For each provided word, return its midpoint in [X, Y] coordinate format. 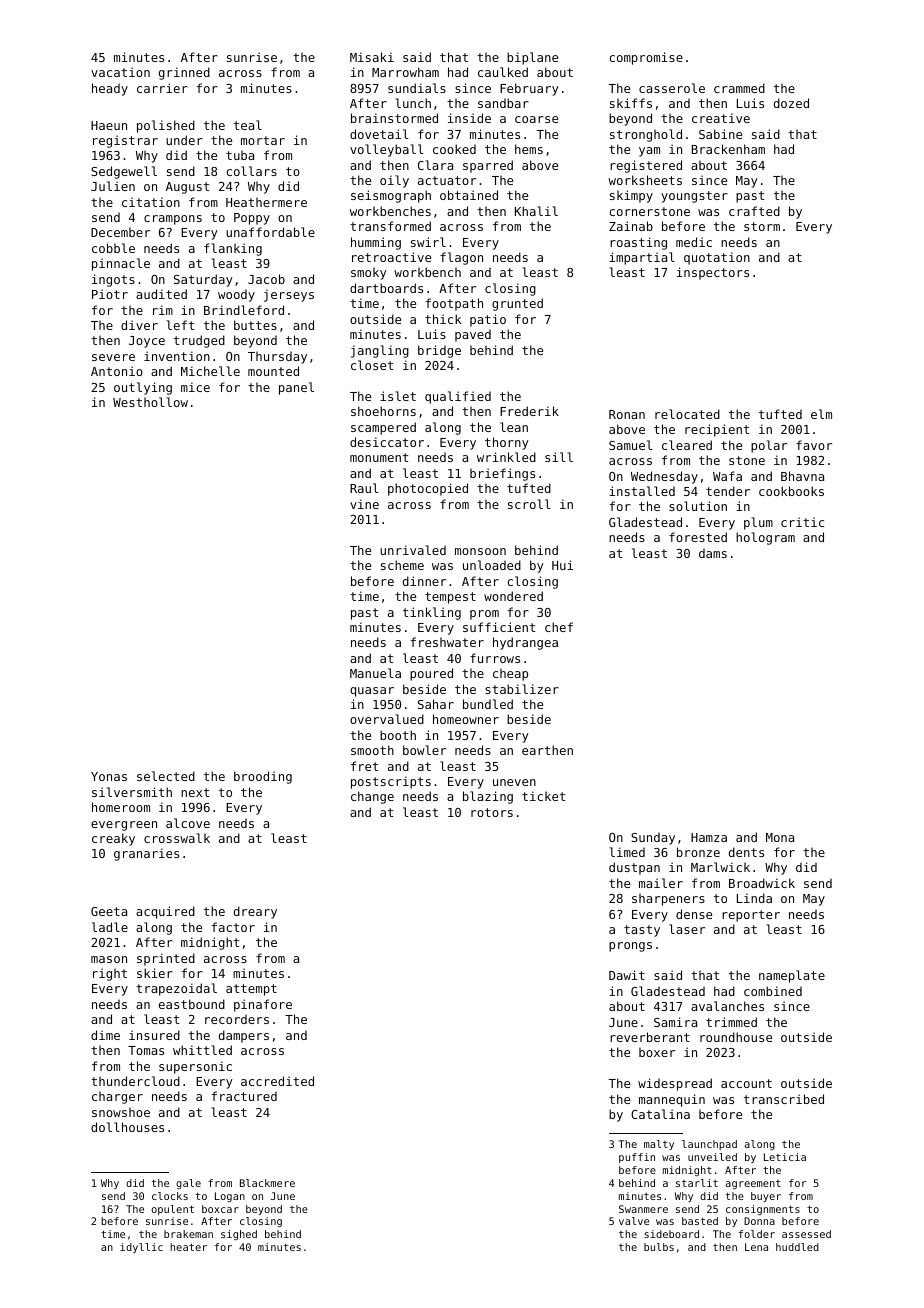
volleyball [387, 150]
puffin [637, 1158]
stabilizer [522, 689]
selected [166, 776]
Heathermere [266, 202]
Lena [756, 1247]
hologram [765, 538]
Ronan [627, 414]
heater [188, 1247]
